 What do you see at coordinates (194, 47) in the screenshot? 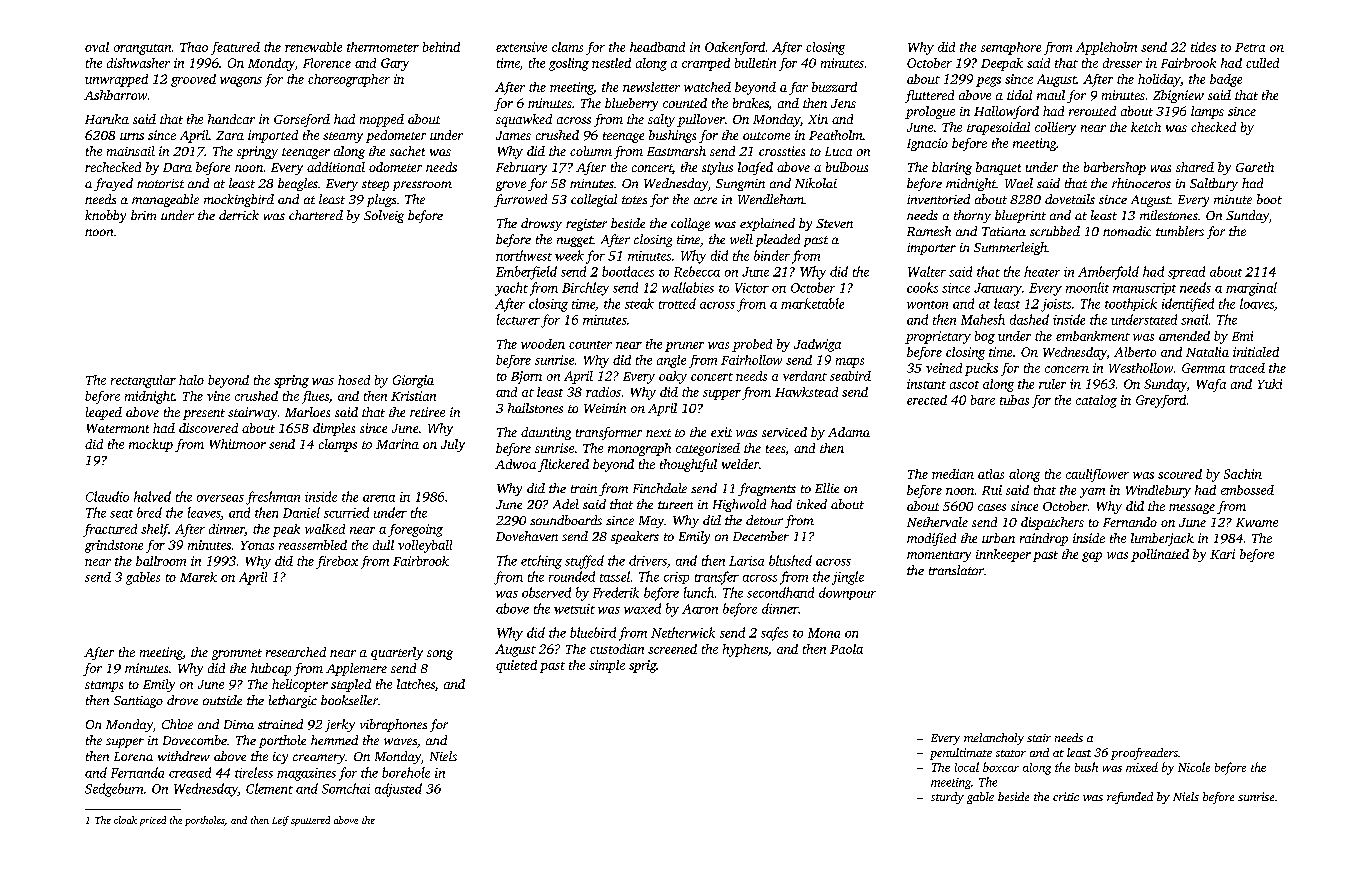
I see `Thao` at bounding box center [194, 47].
